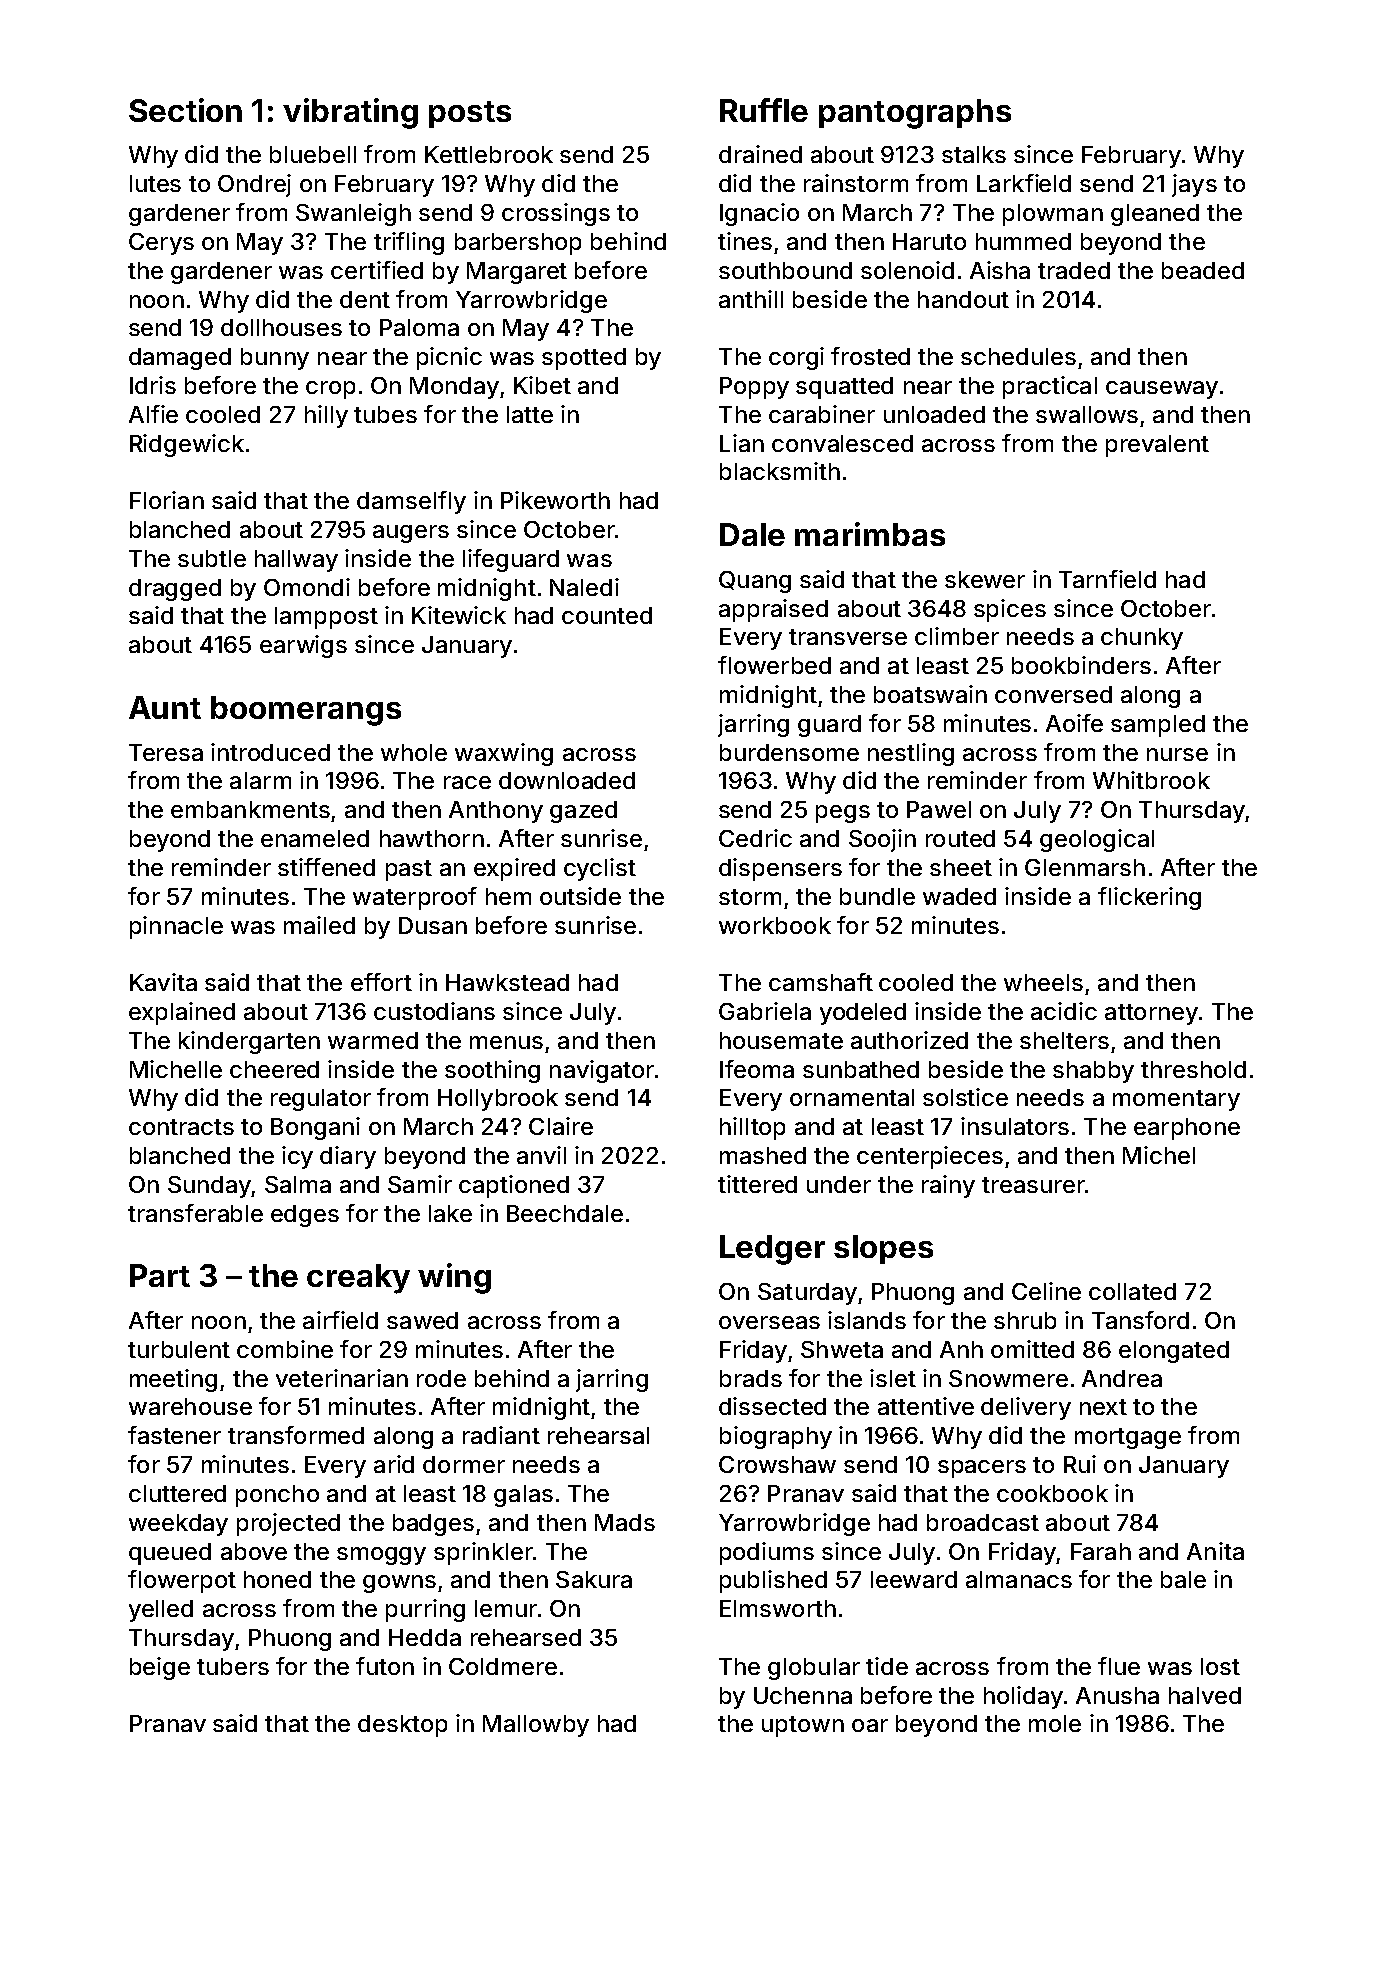 The width and height of the screenshot is (1386, 1969). I want to click on Shweta, so click(842, 1349).
